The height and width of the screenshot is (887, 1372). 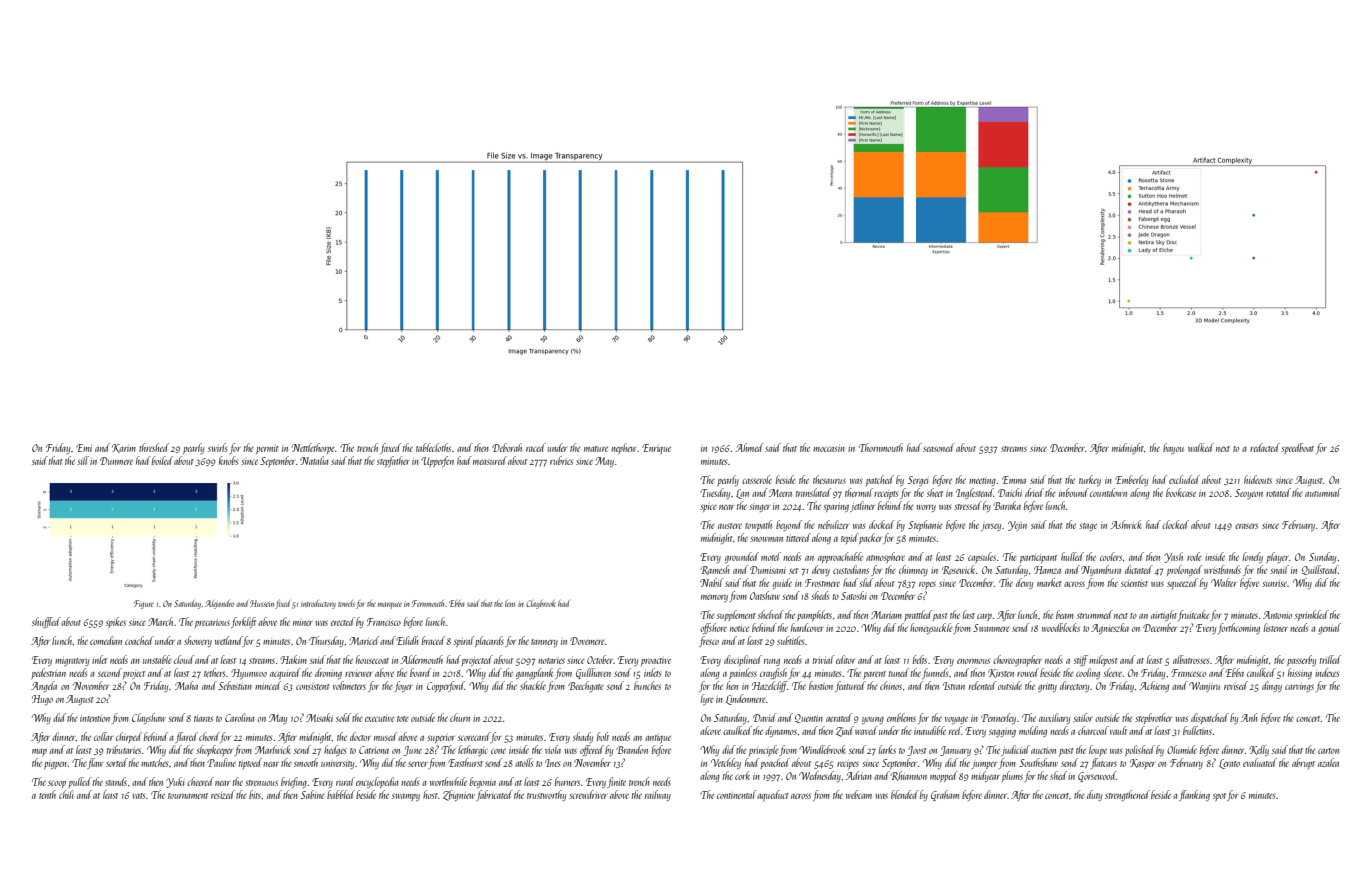 What do you see at coordinates (219, 604) in the screenshot?
I see `Alejandro` at bounding box center [219, 604].
